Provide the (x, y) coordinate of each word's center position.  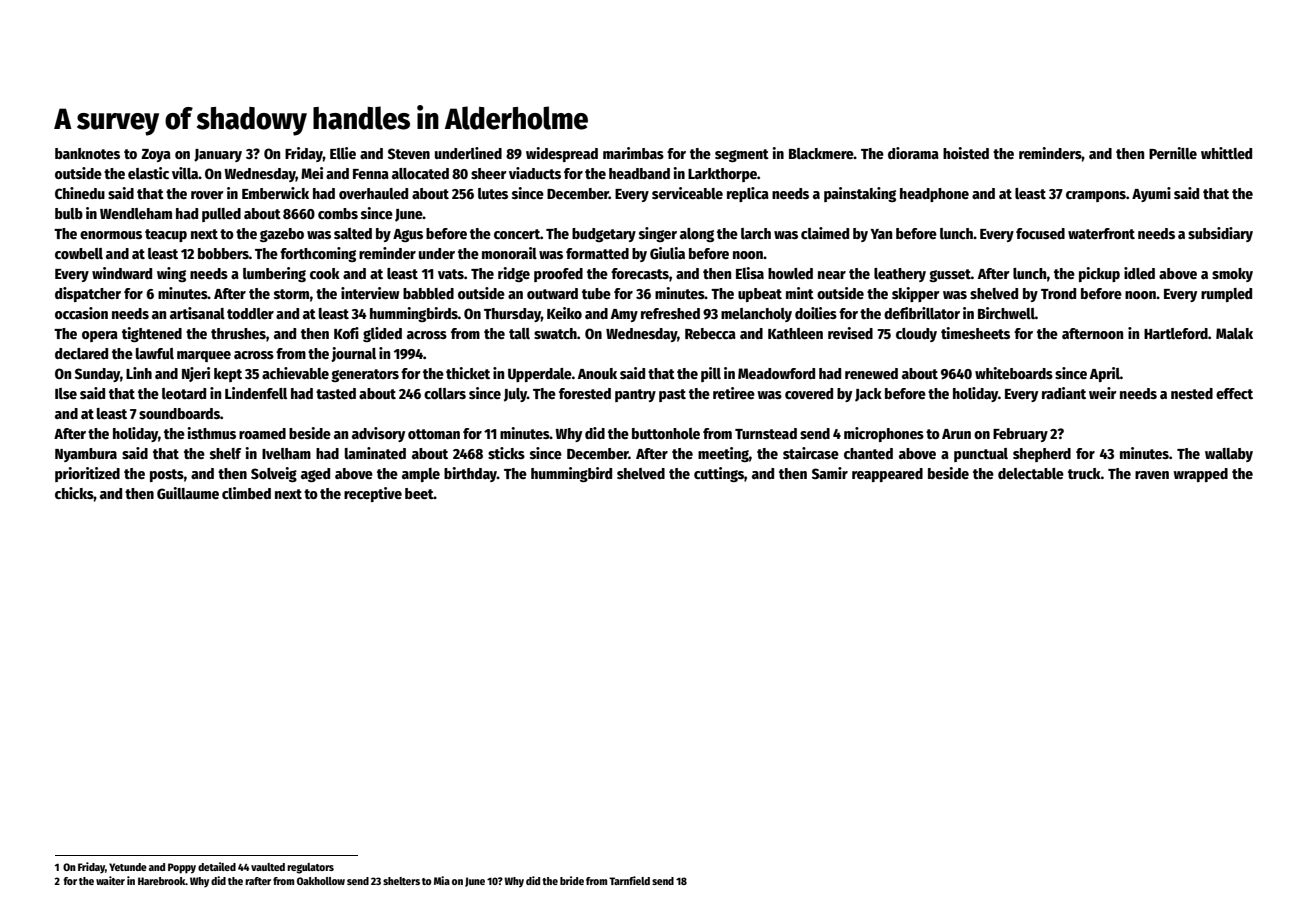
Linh (139, 373)
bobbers (223, 253)
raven (1152, 475)
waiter (110, 880)
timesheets (975, 333)
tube (596, 293)
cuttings (719, 474)
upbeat (760, 295)
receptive (373, 494)
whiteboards (1014, 373)
